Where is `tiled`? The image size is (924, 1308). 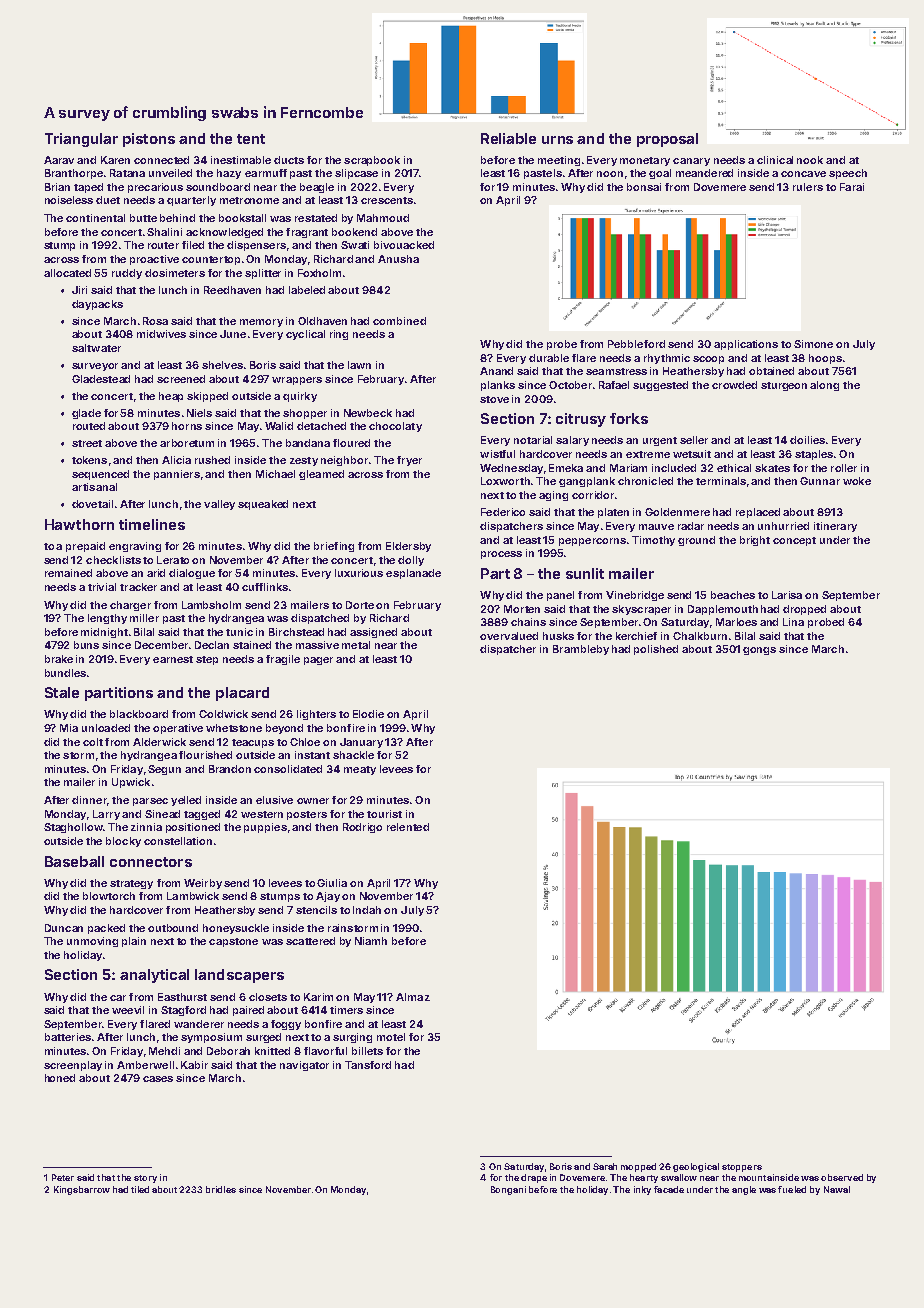 tiled is located at coordinates (140, 1189).
